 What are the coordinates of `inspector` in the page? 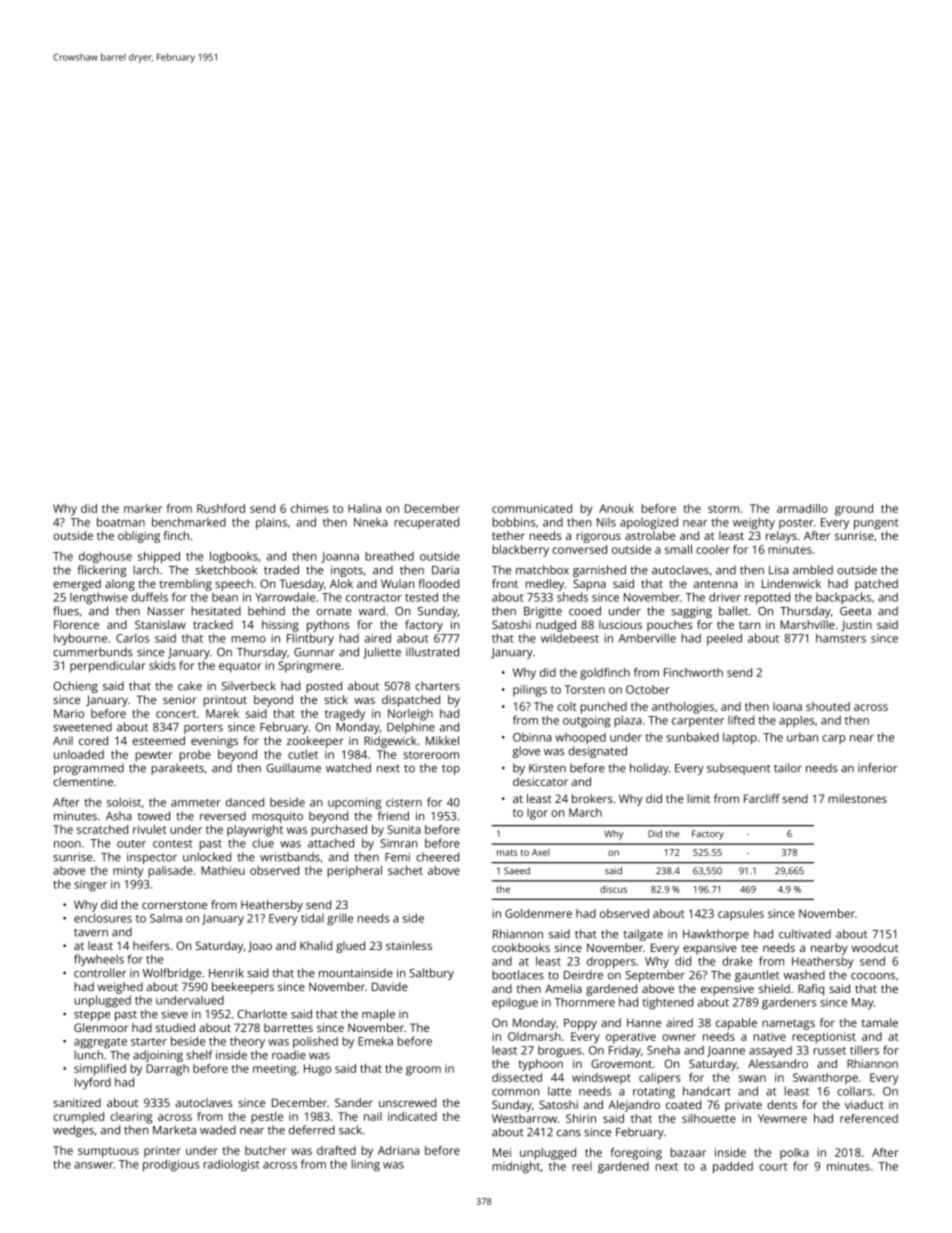 It's located at (152, 858).
